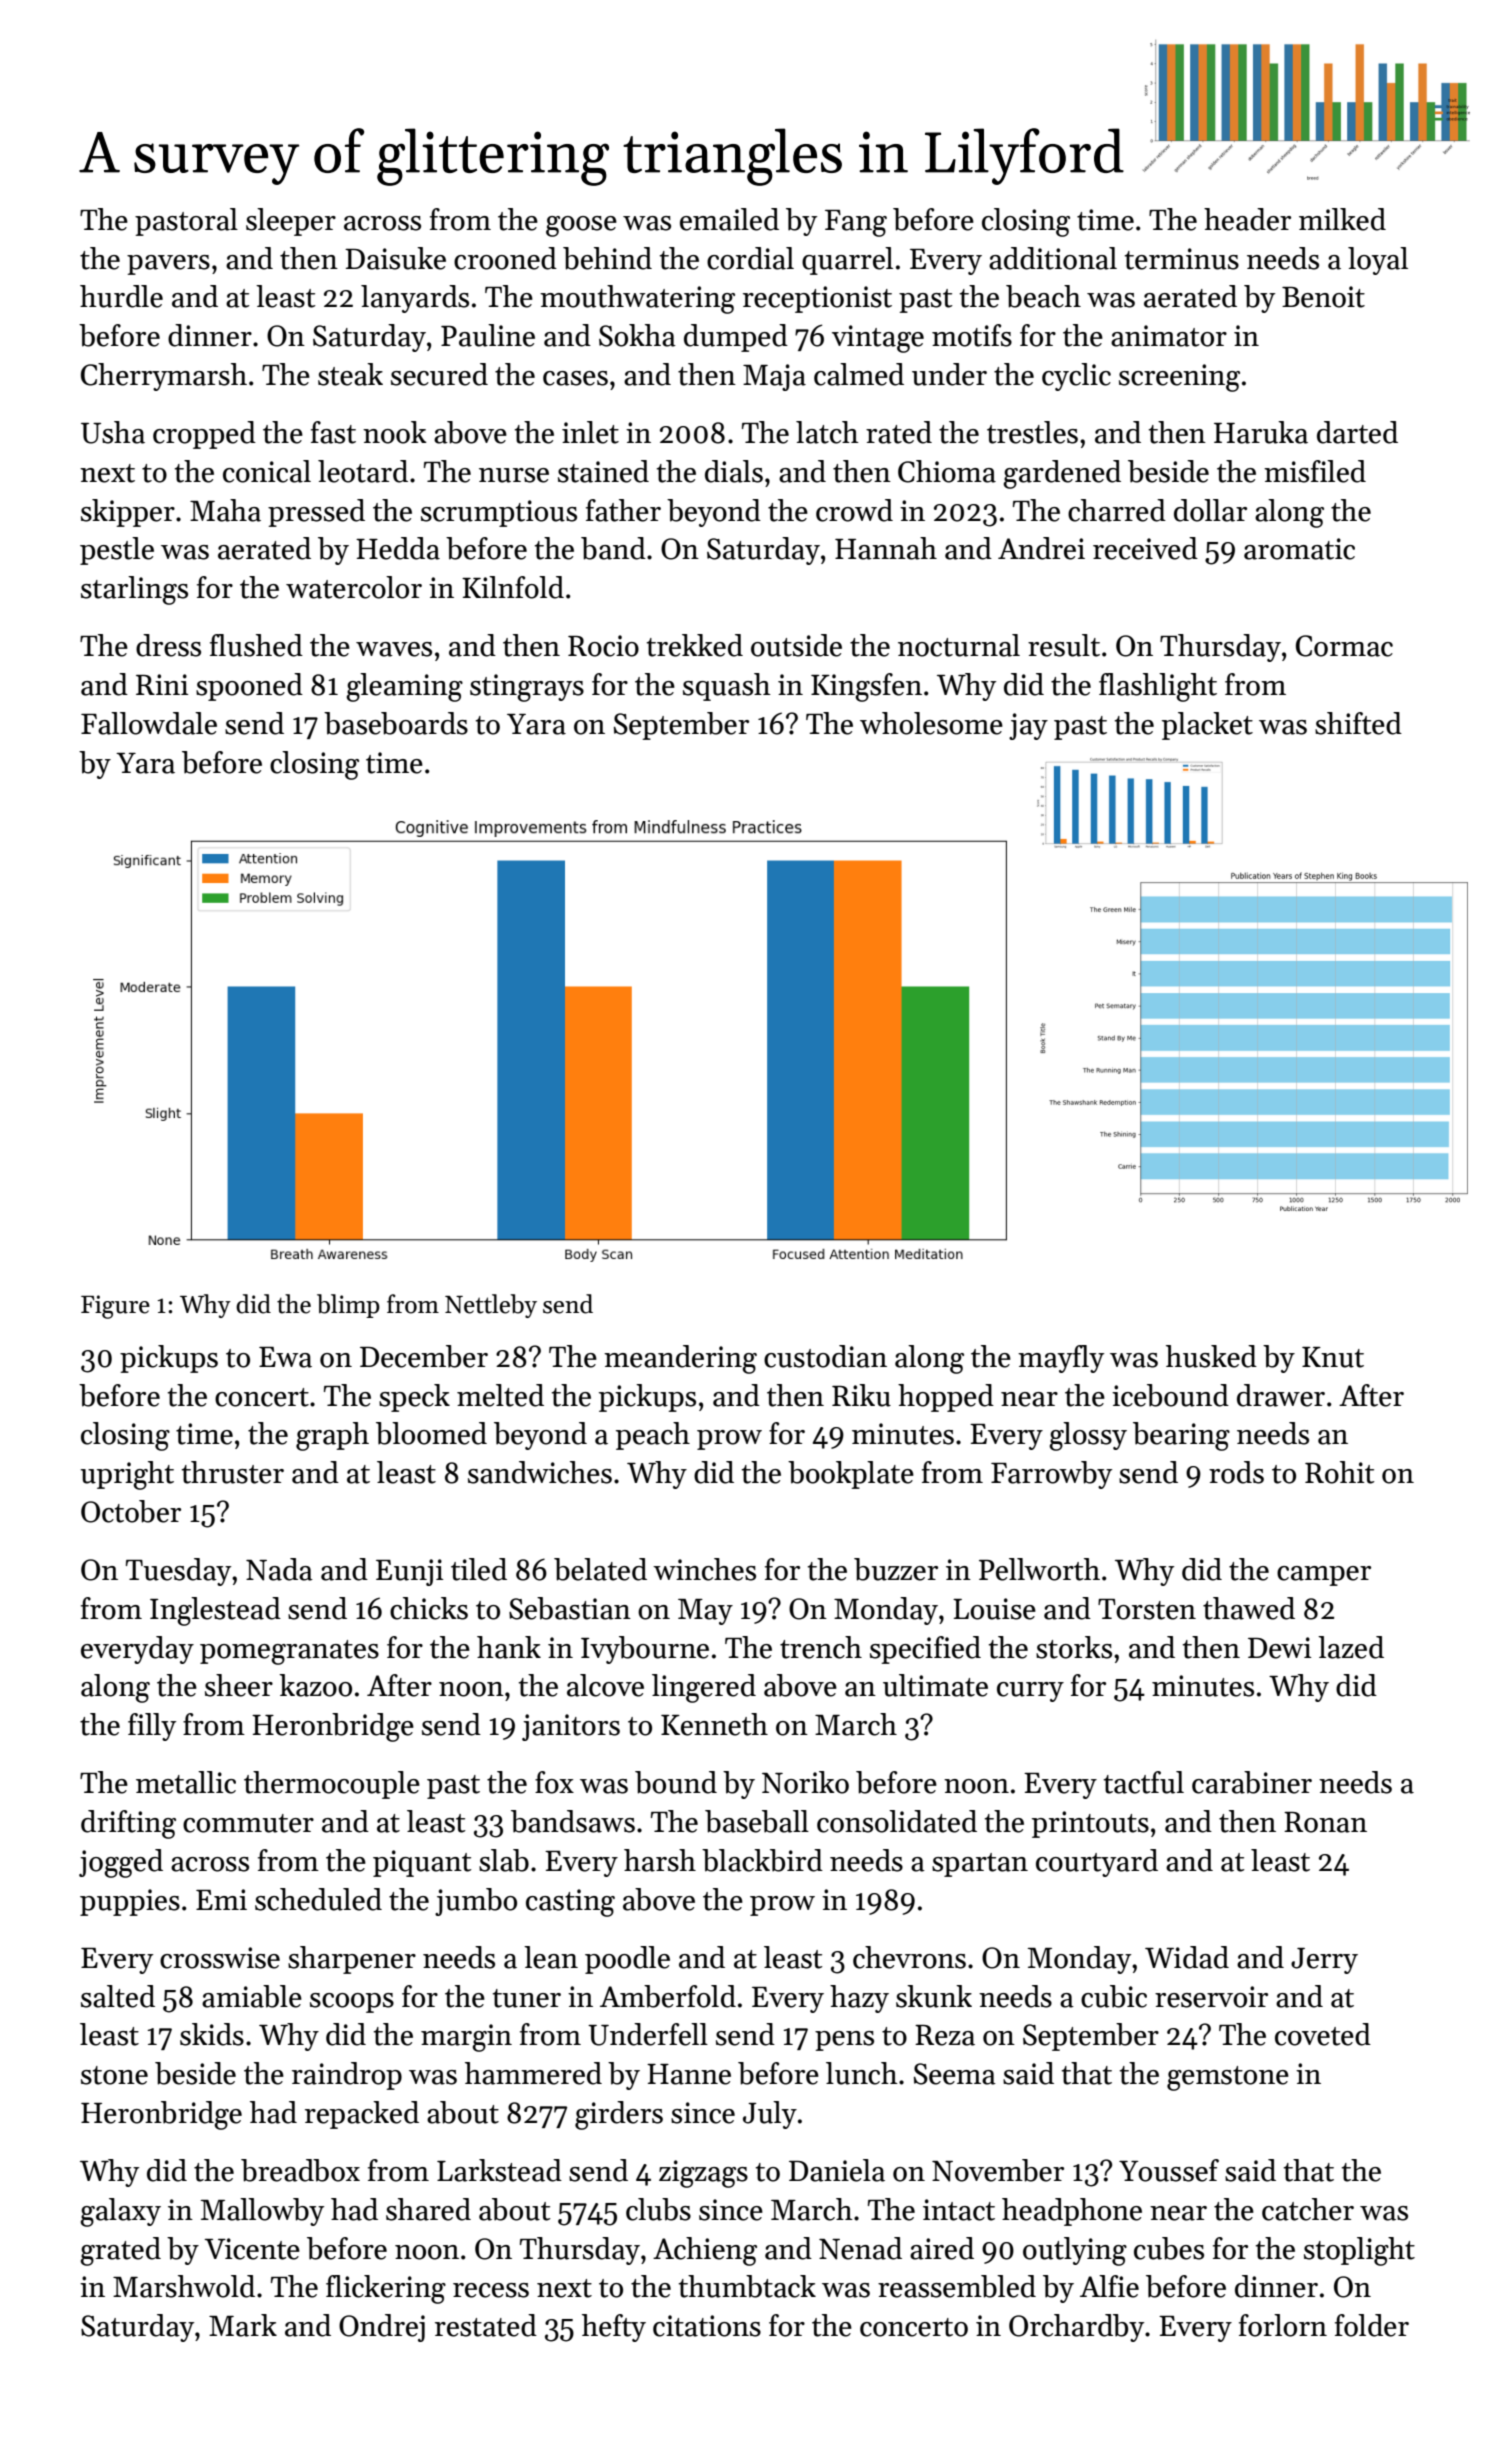  I want to click on meandering, so click(680, 1359).
